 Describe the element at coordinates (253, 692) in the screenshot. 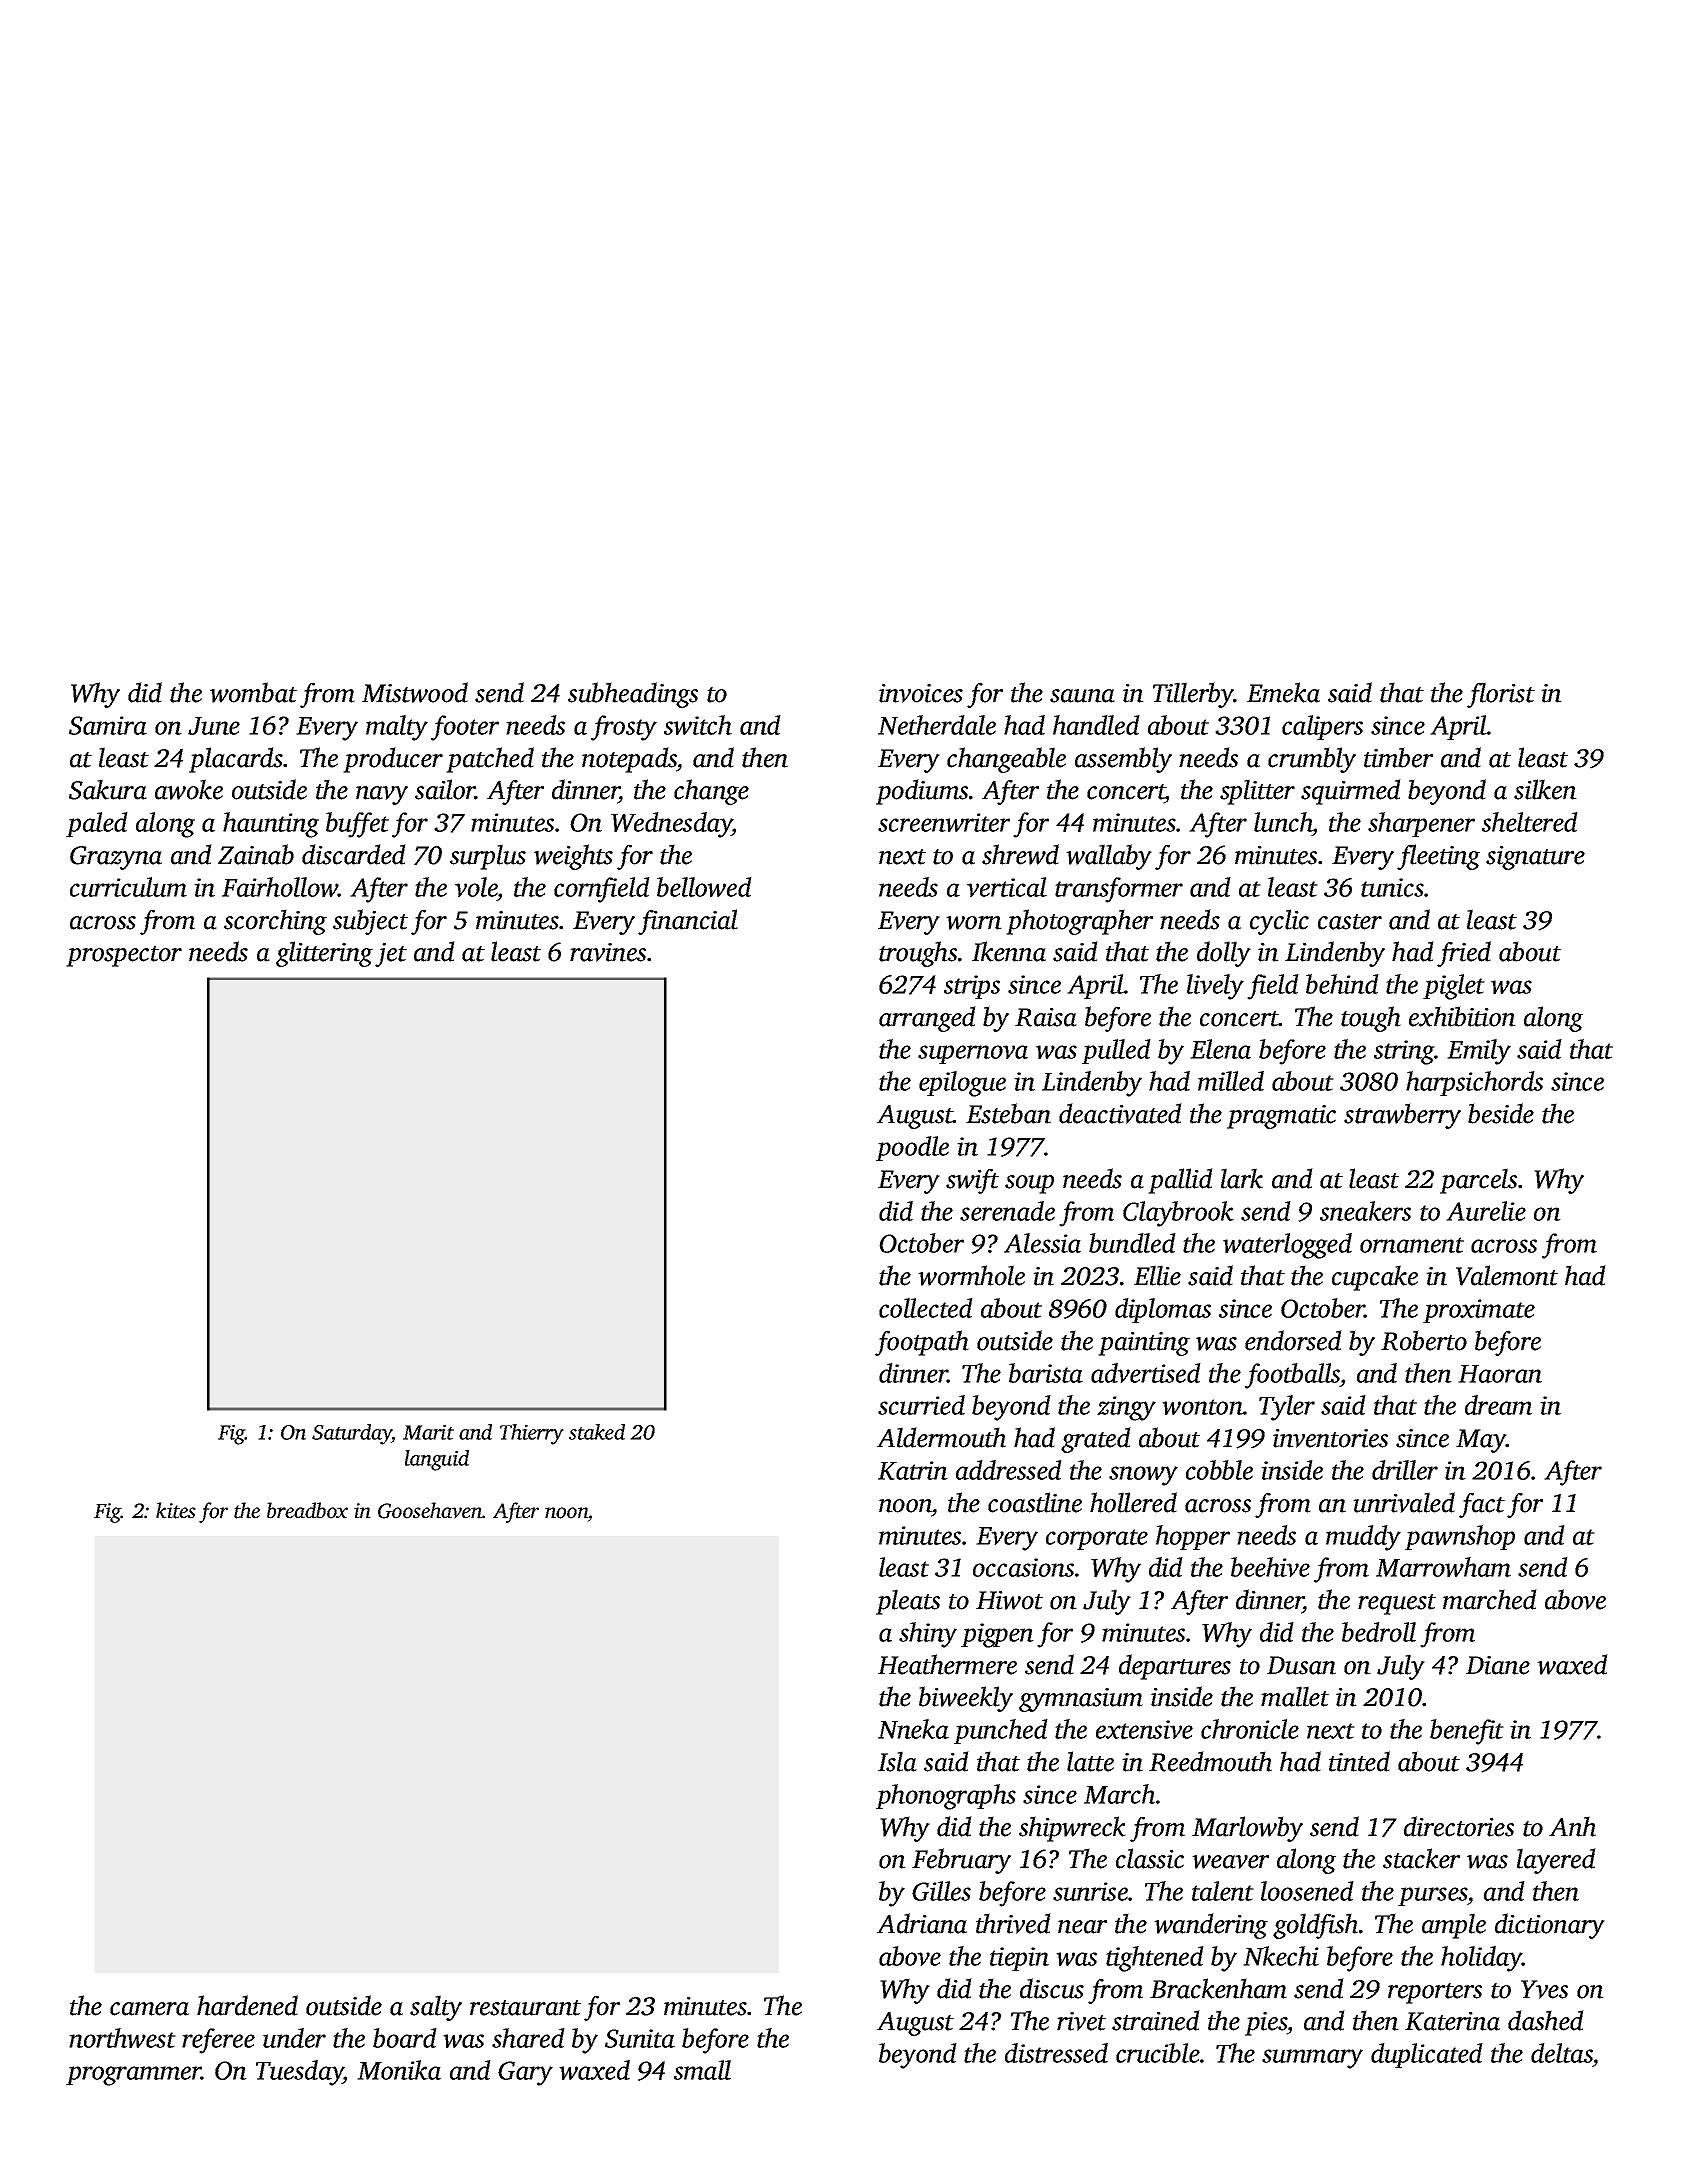

I see `wombat` at that location.
